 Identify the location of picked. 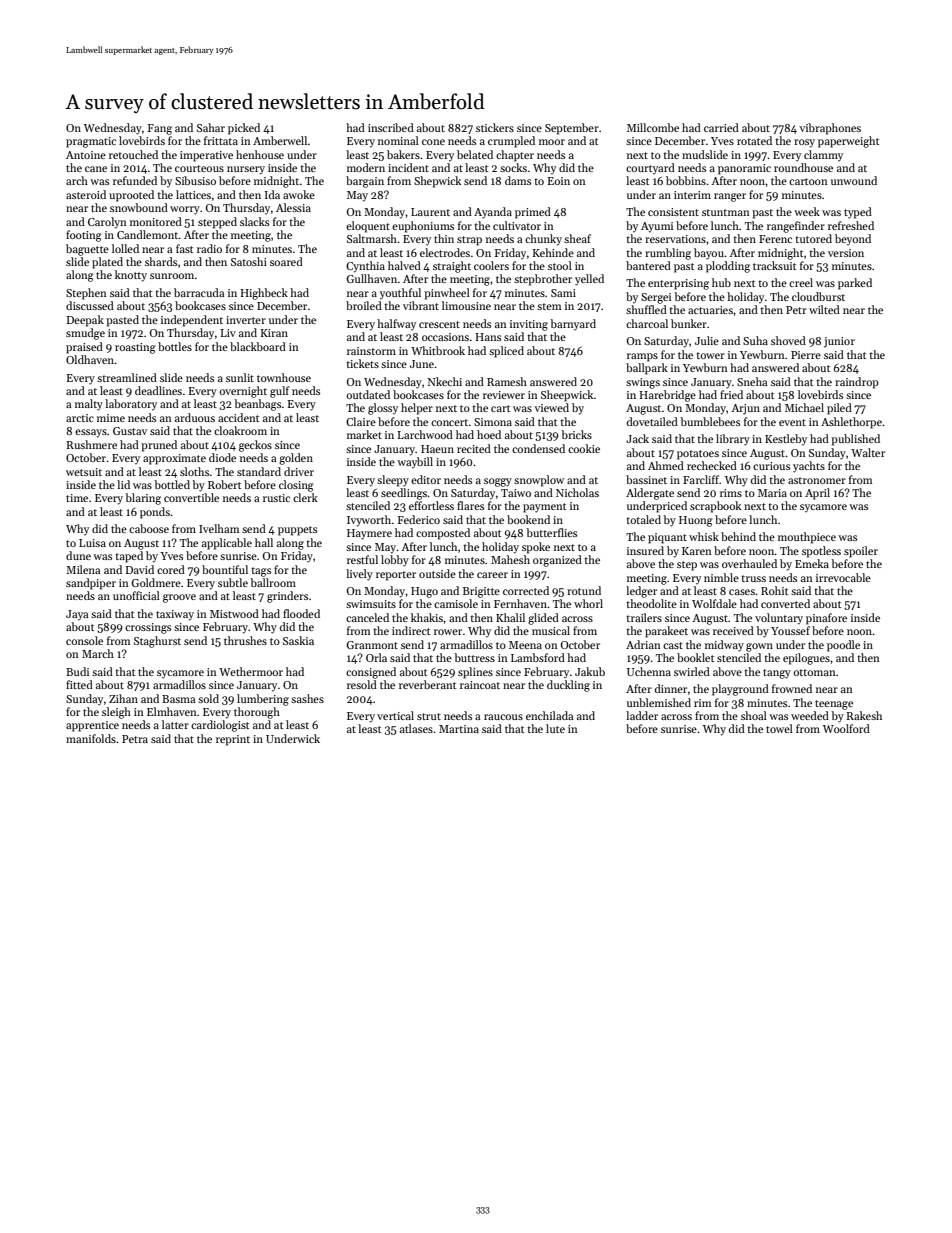
(244, 129).
